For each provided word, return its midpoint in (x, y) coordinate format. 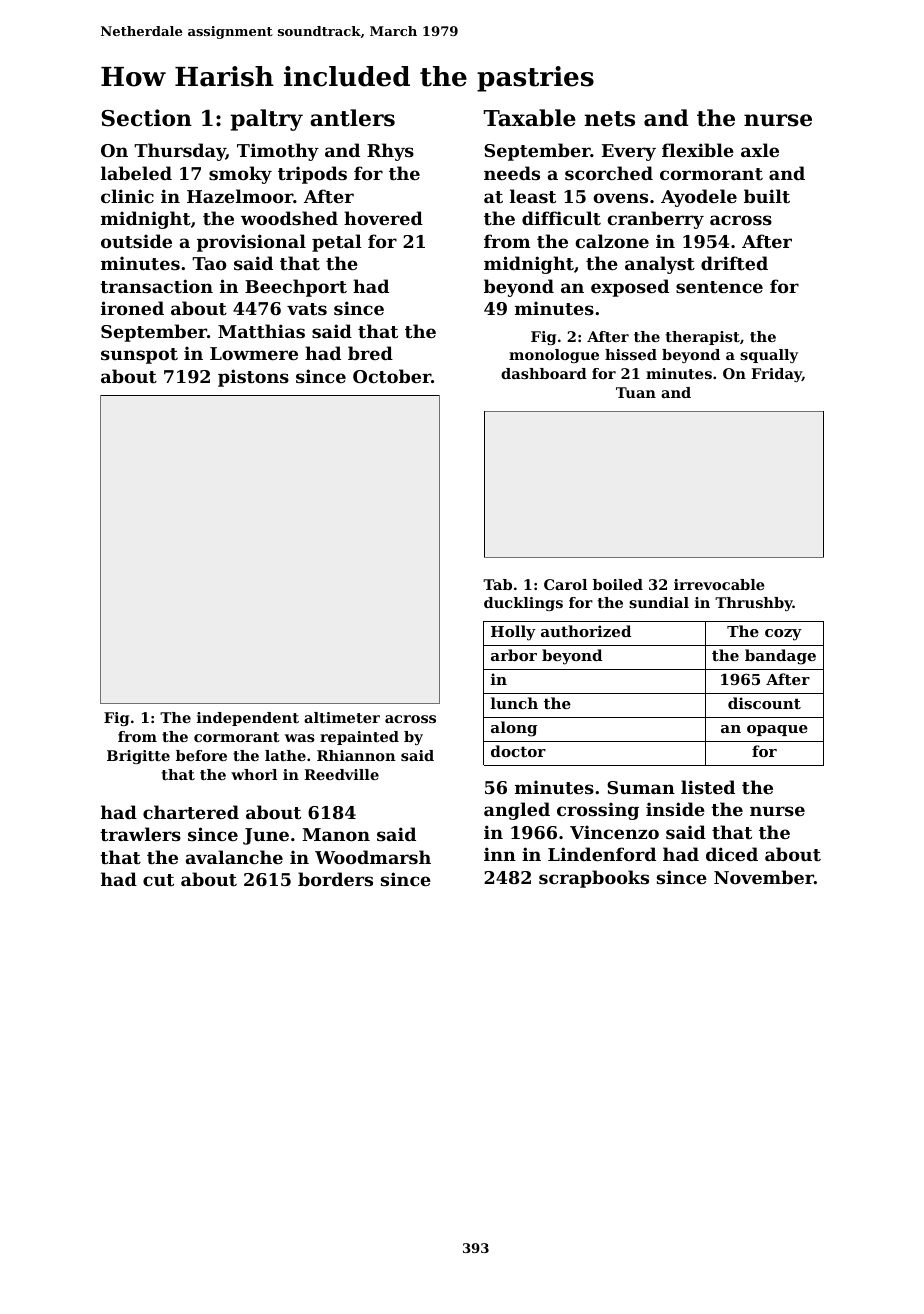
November (764, 877)
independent (248, 719)
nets (609, 119)
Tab (497, 584)
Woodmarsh (373, 857)
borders (335, 879)
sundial (659, 602)
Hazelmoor (240, 196)
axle (760, 150)
